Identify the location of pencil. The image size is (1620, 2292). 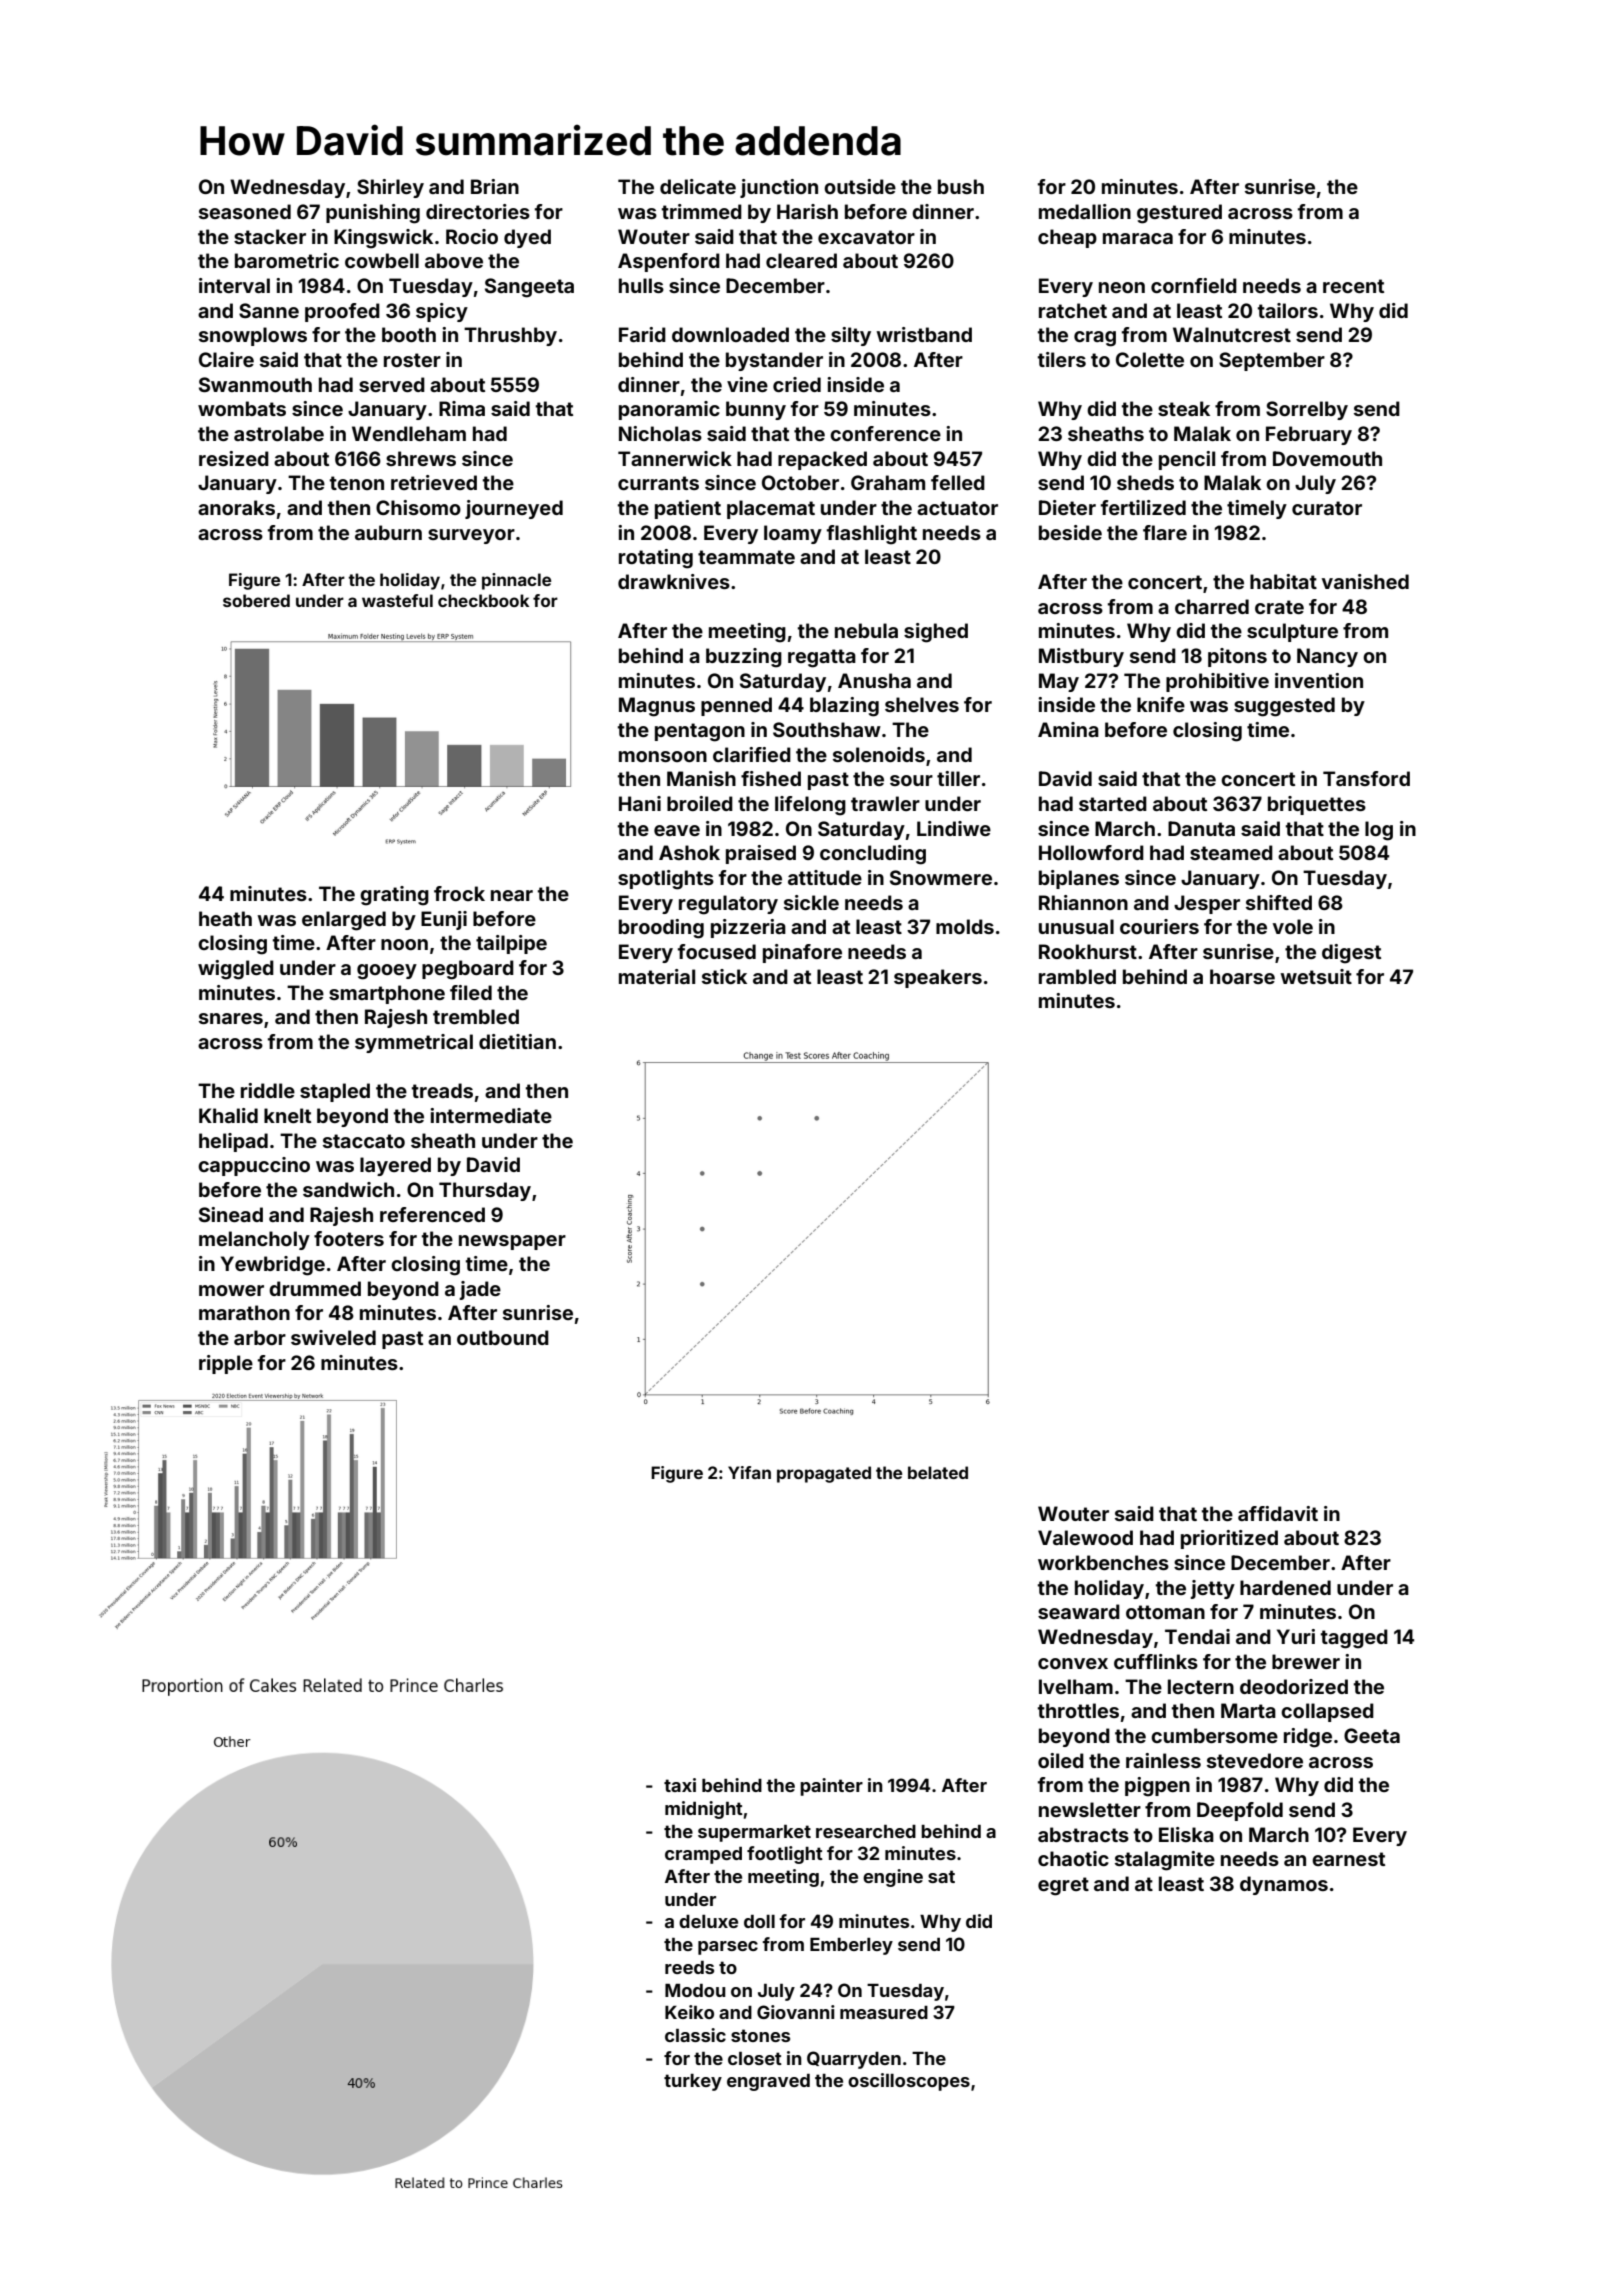
(1187, 460).
